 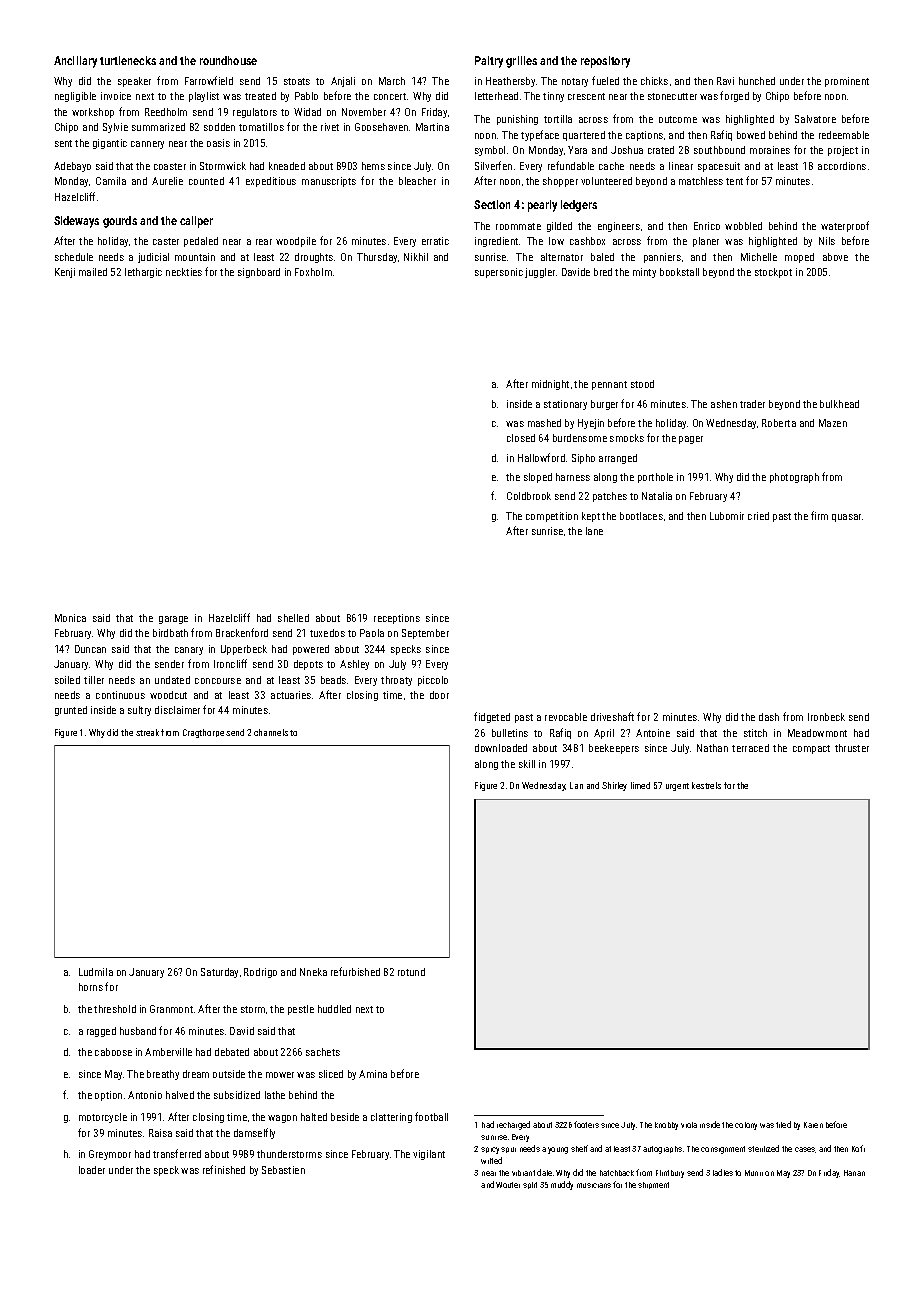 I want to click on tent, so click(x=734, y=181).
